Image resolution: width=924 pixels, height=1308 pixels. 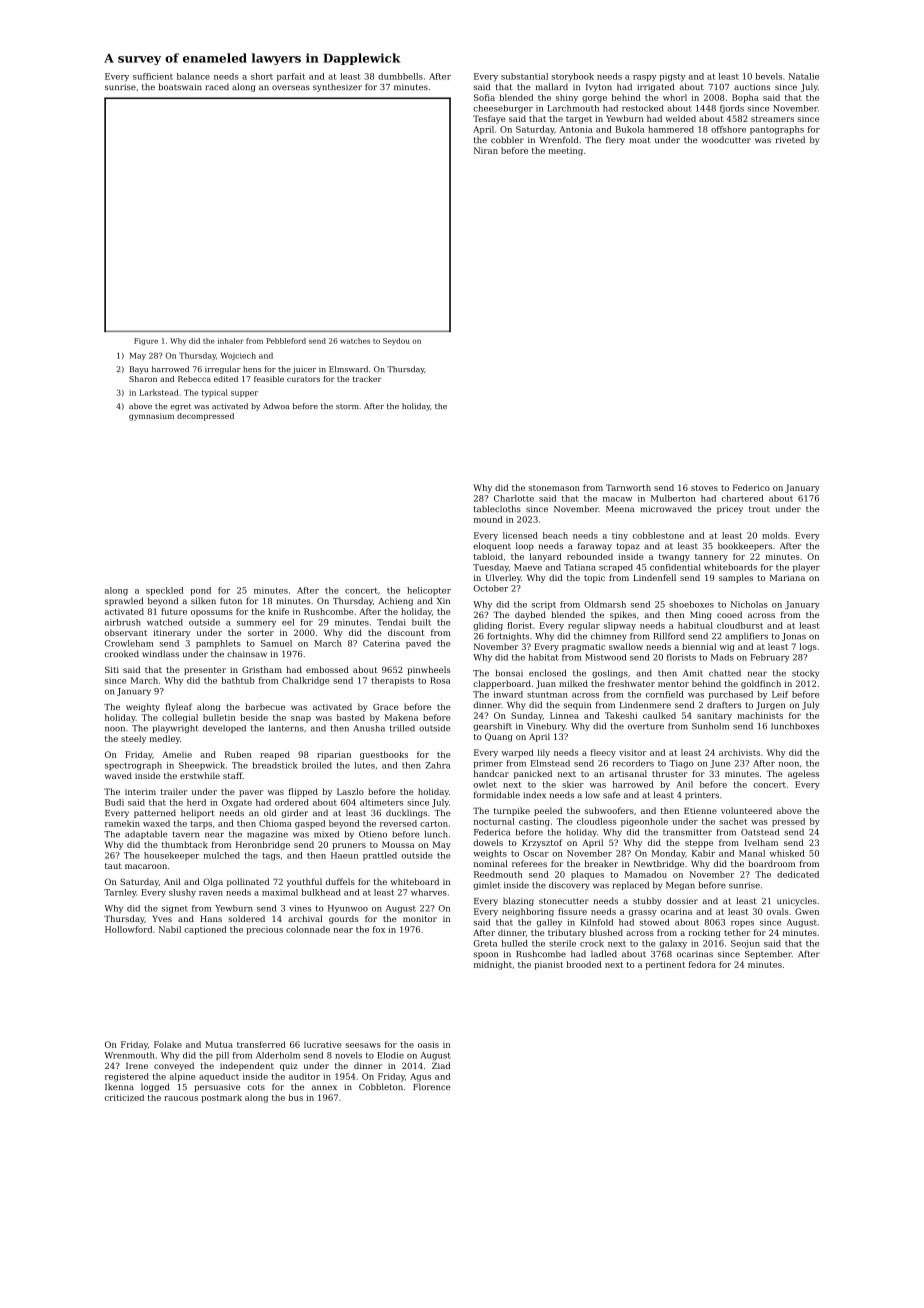 What do you see at coordinates (276, 406) in the page?
I see `Adwoa` at bounding box center [276, 406].
